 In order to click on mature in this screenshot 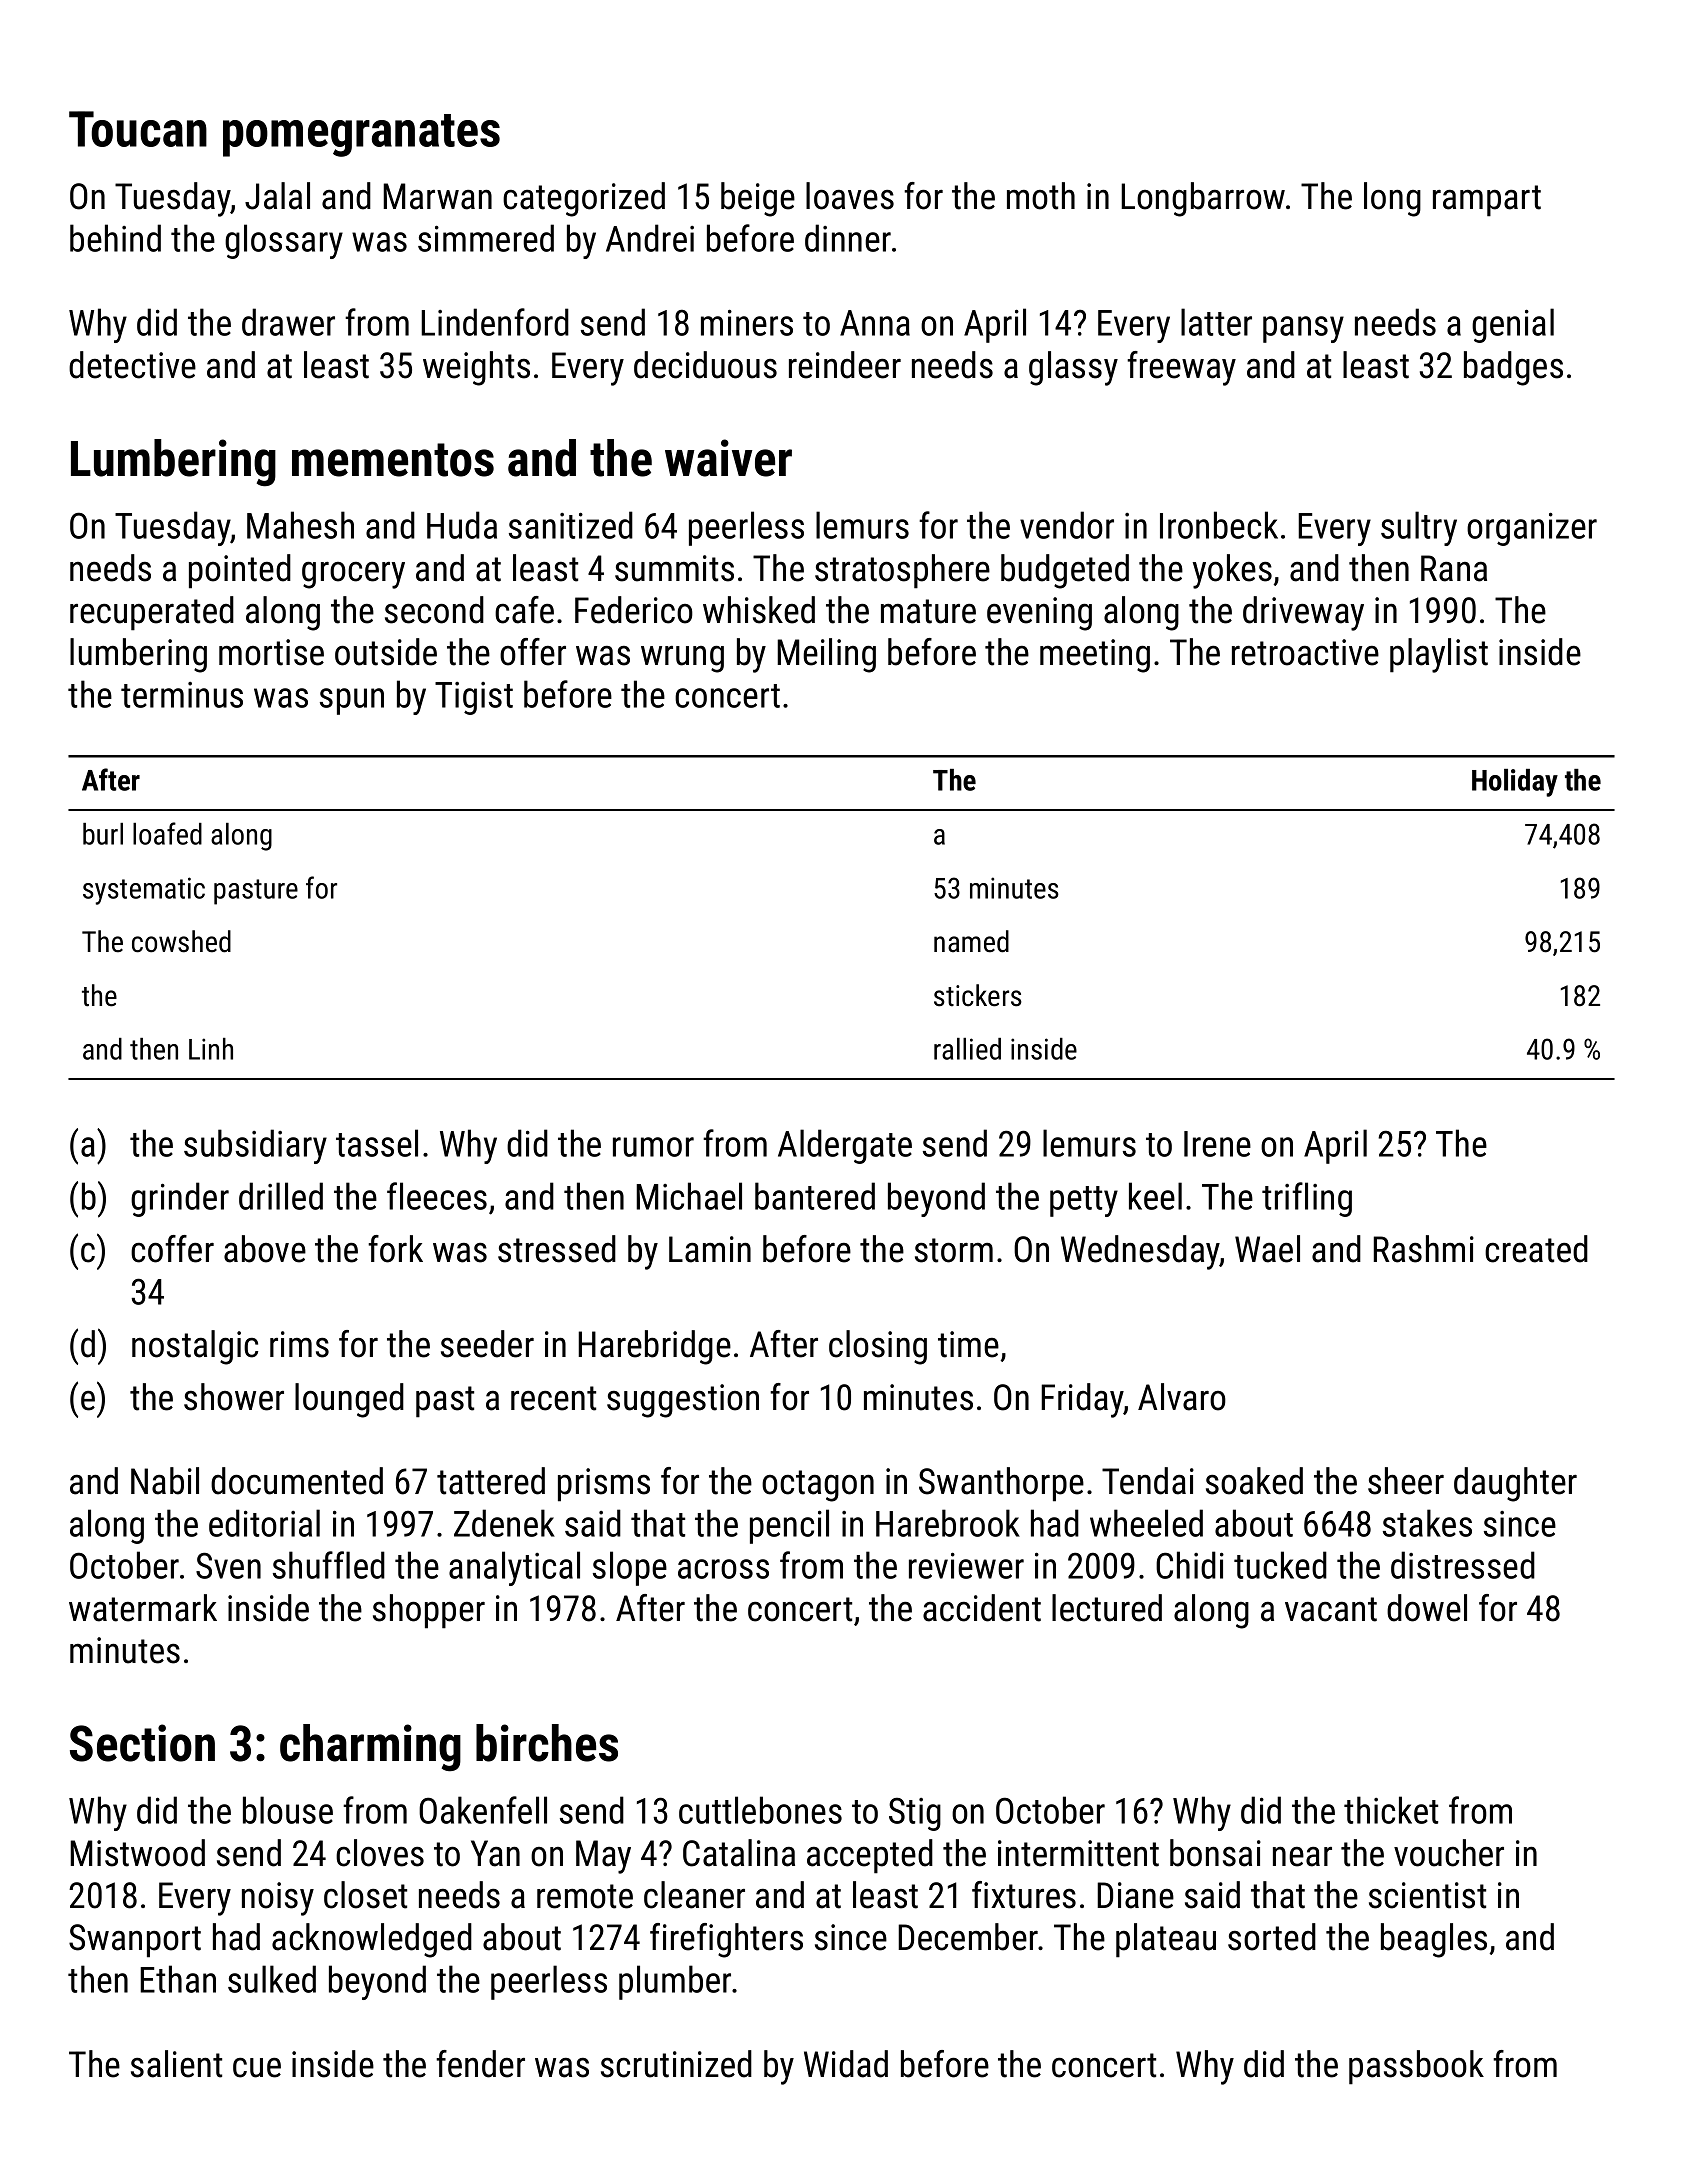, I will do `click(928, 611)`.
